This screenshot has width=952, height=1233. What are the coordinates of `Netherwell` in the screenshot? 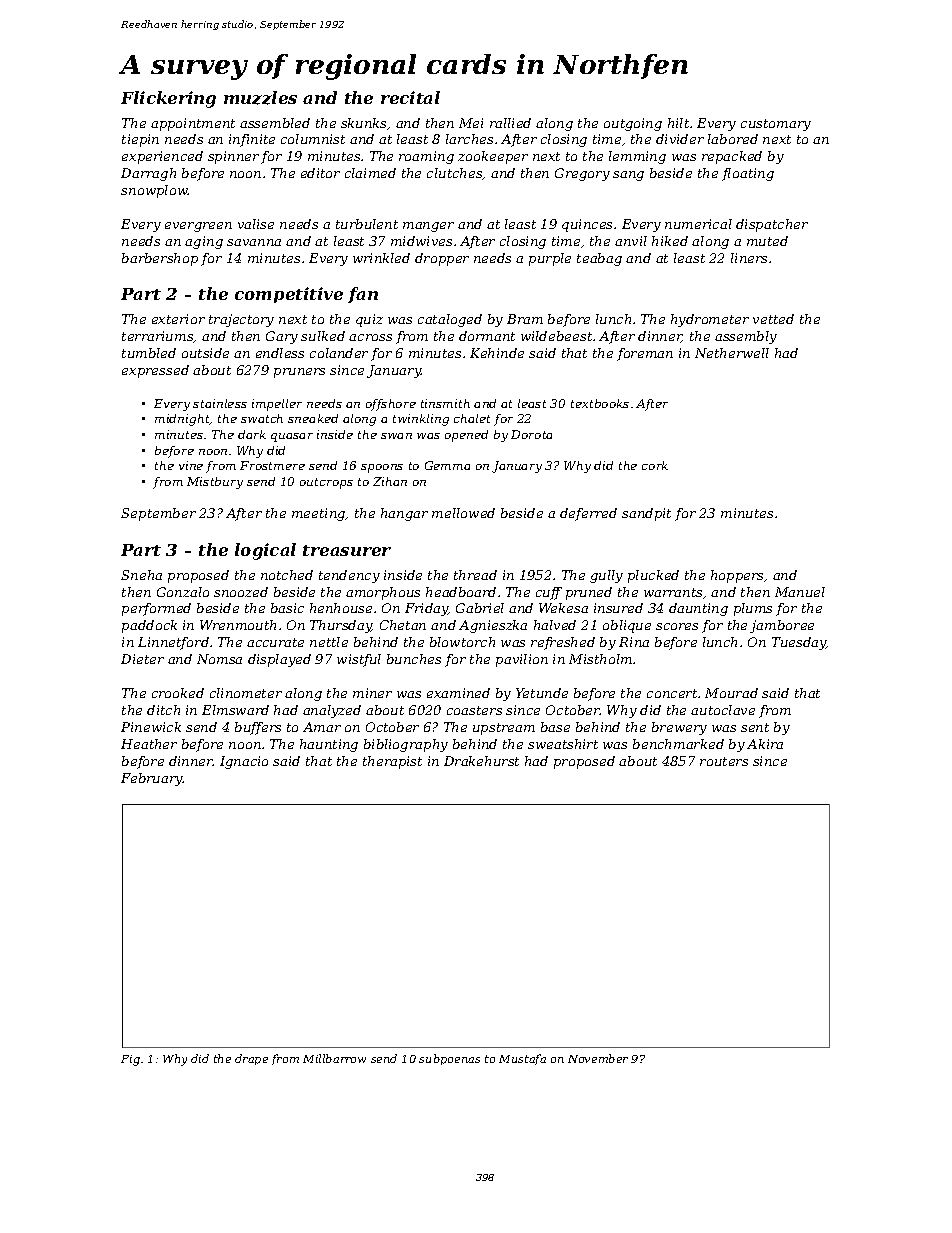 It's located at (732, 353).
